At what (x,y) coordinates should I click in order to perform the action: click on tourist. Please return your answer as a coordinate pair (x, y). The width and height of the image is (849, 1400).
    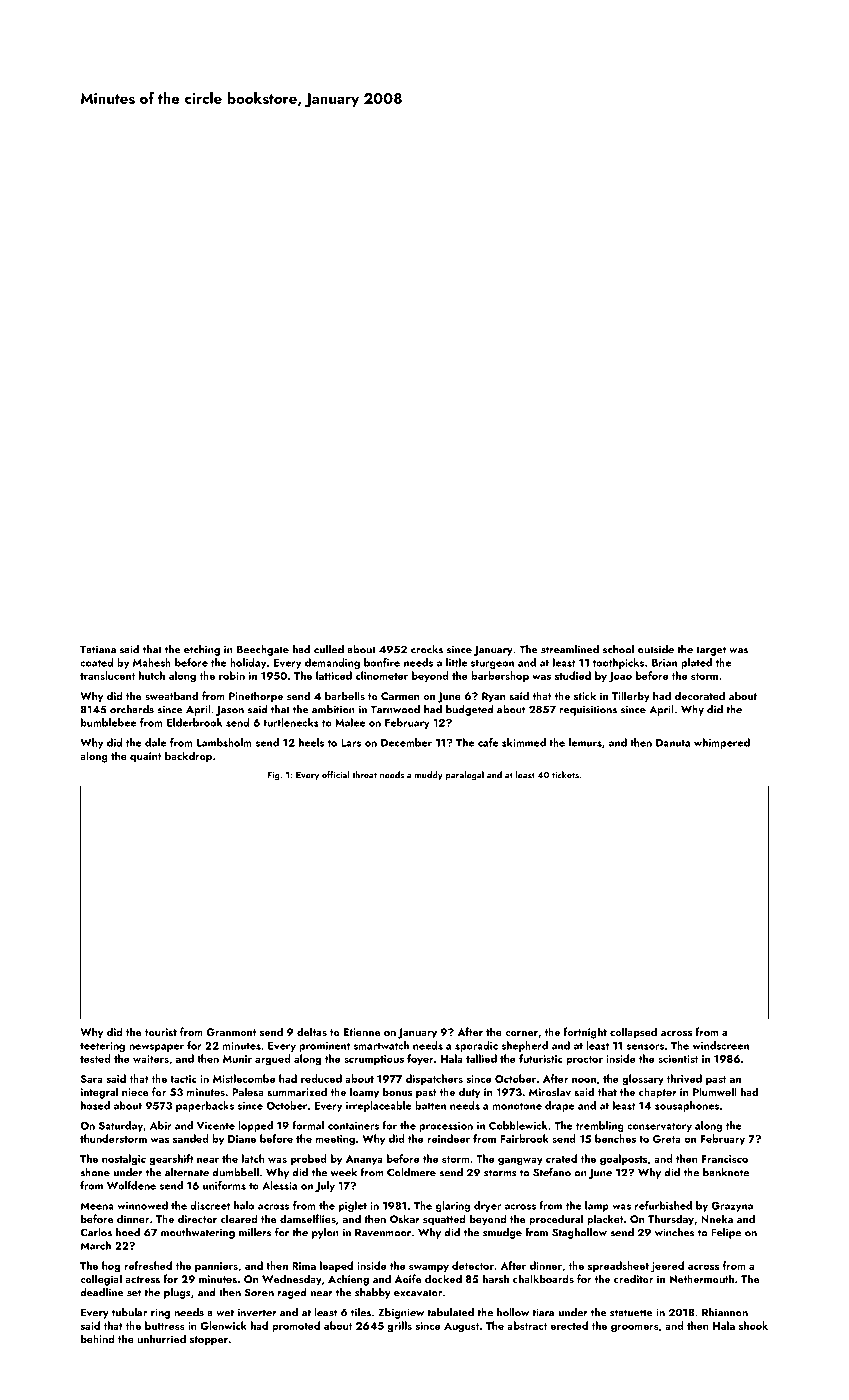
    Looking at the image, I should click on (161, 1032).
